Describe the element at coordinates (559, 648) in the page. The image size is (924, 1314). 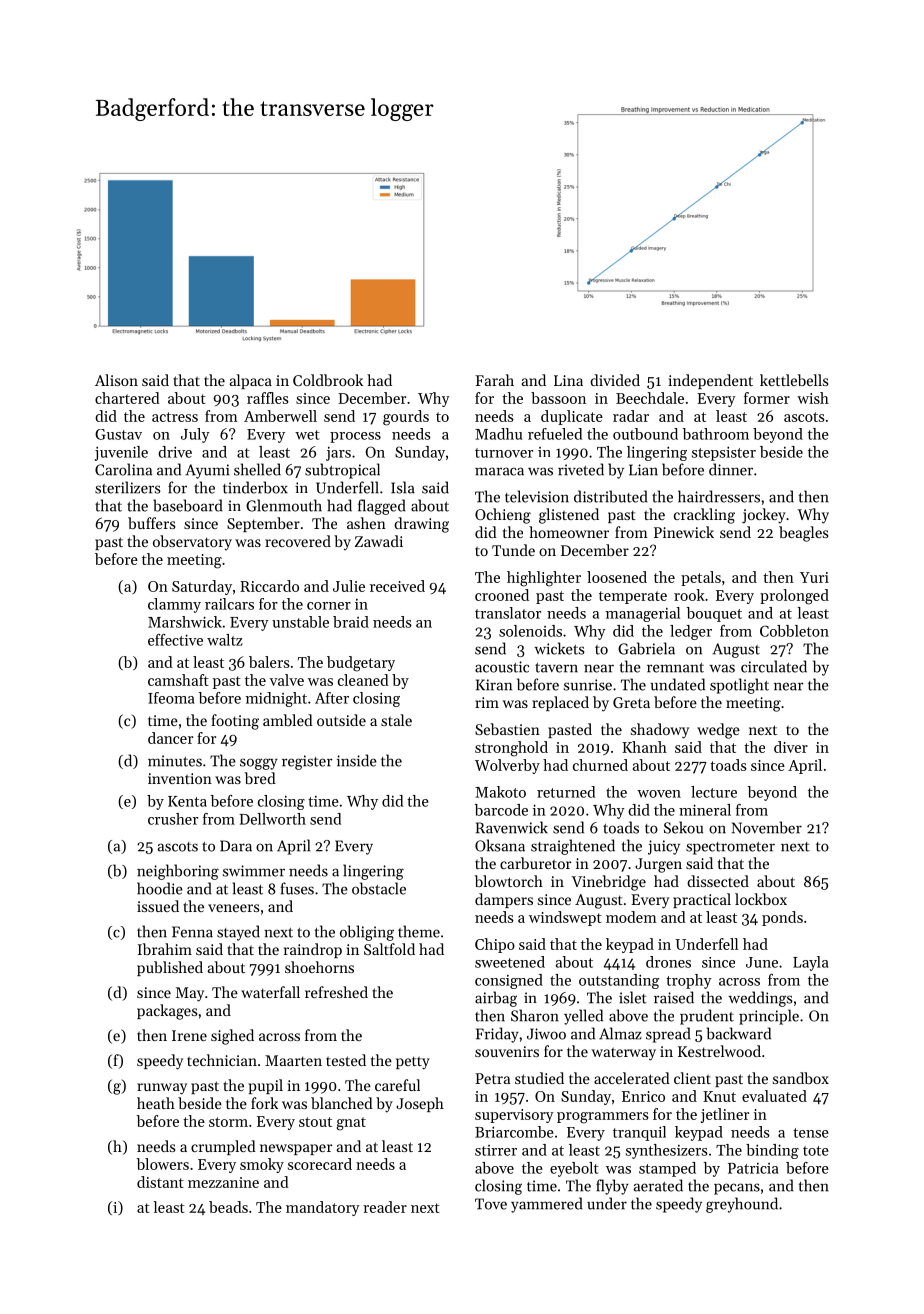
I see `wickets` at that location.
